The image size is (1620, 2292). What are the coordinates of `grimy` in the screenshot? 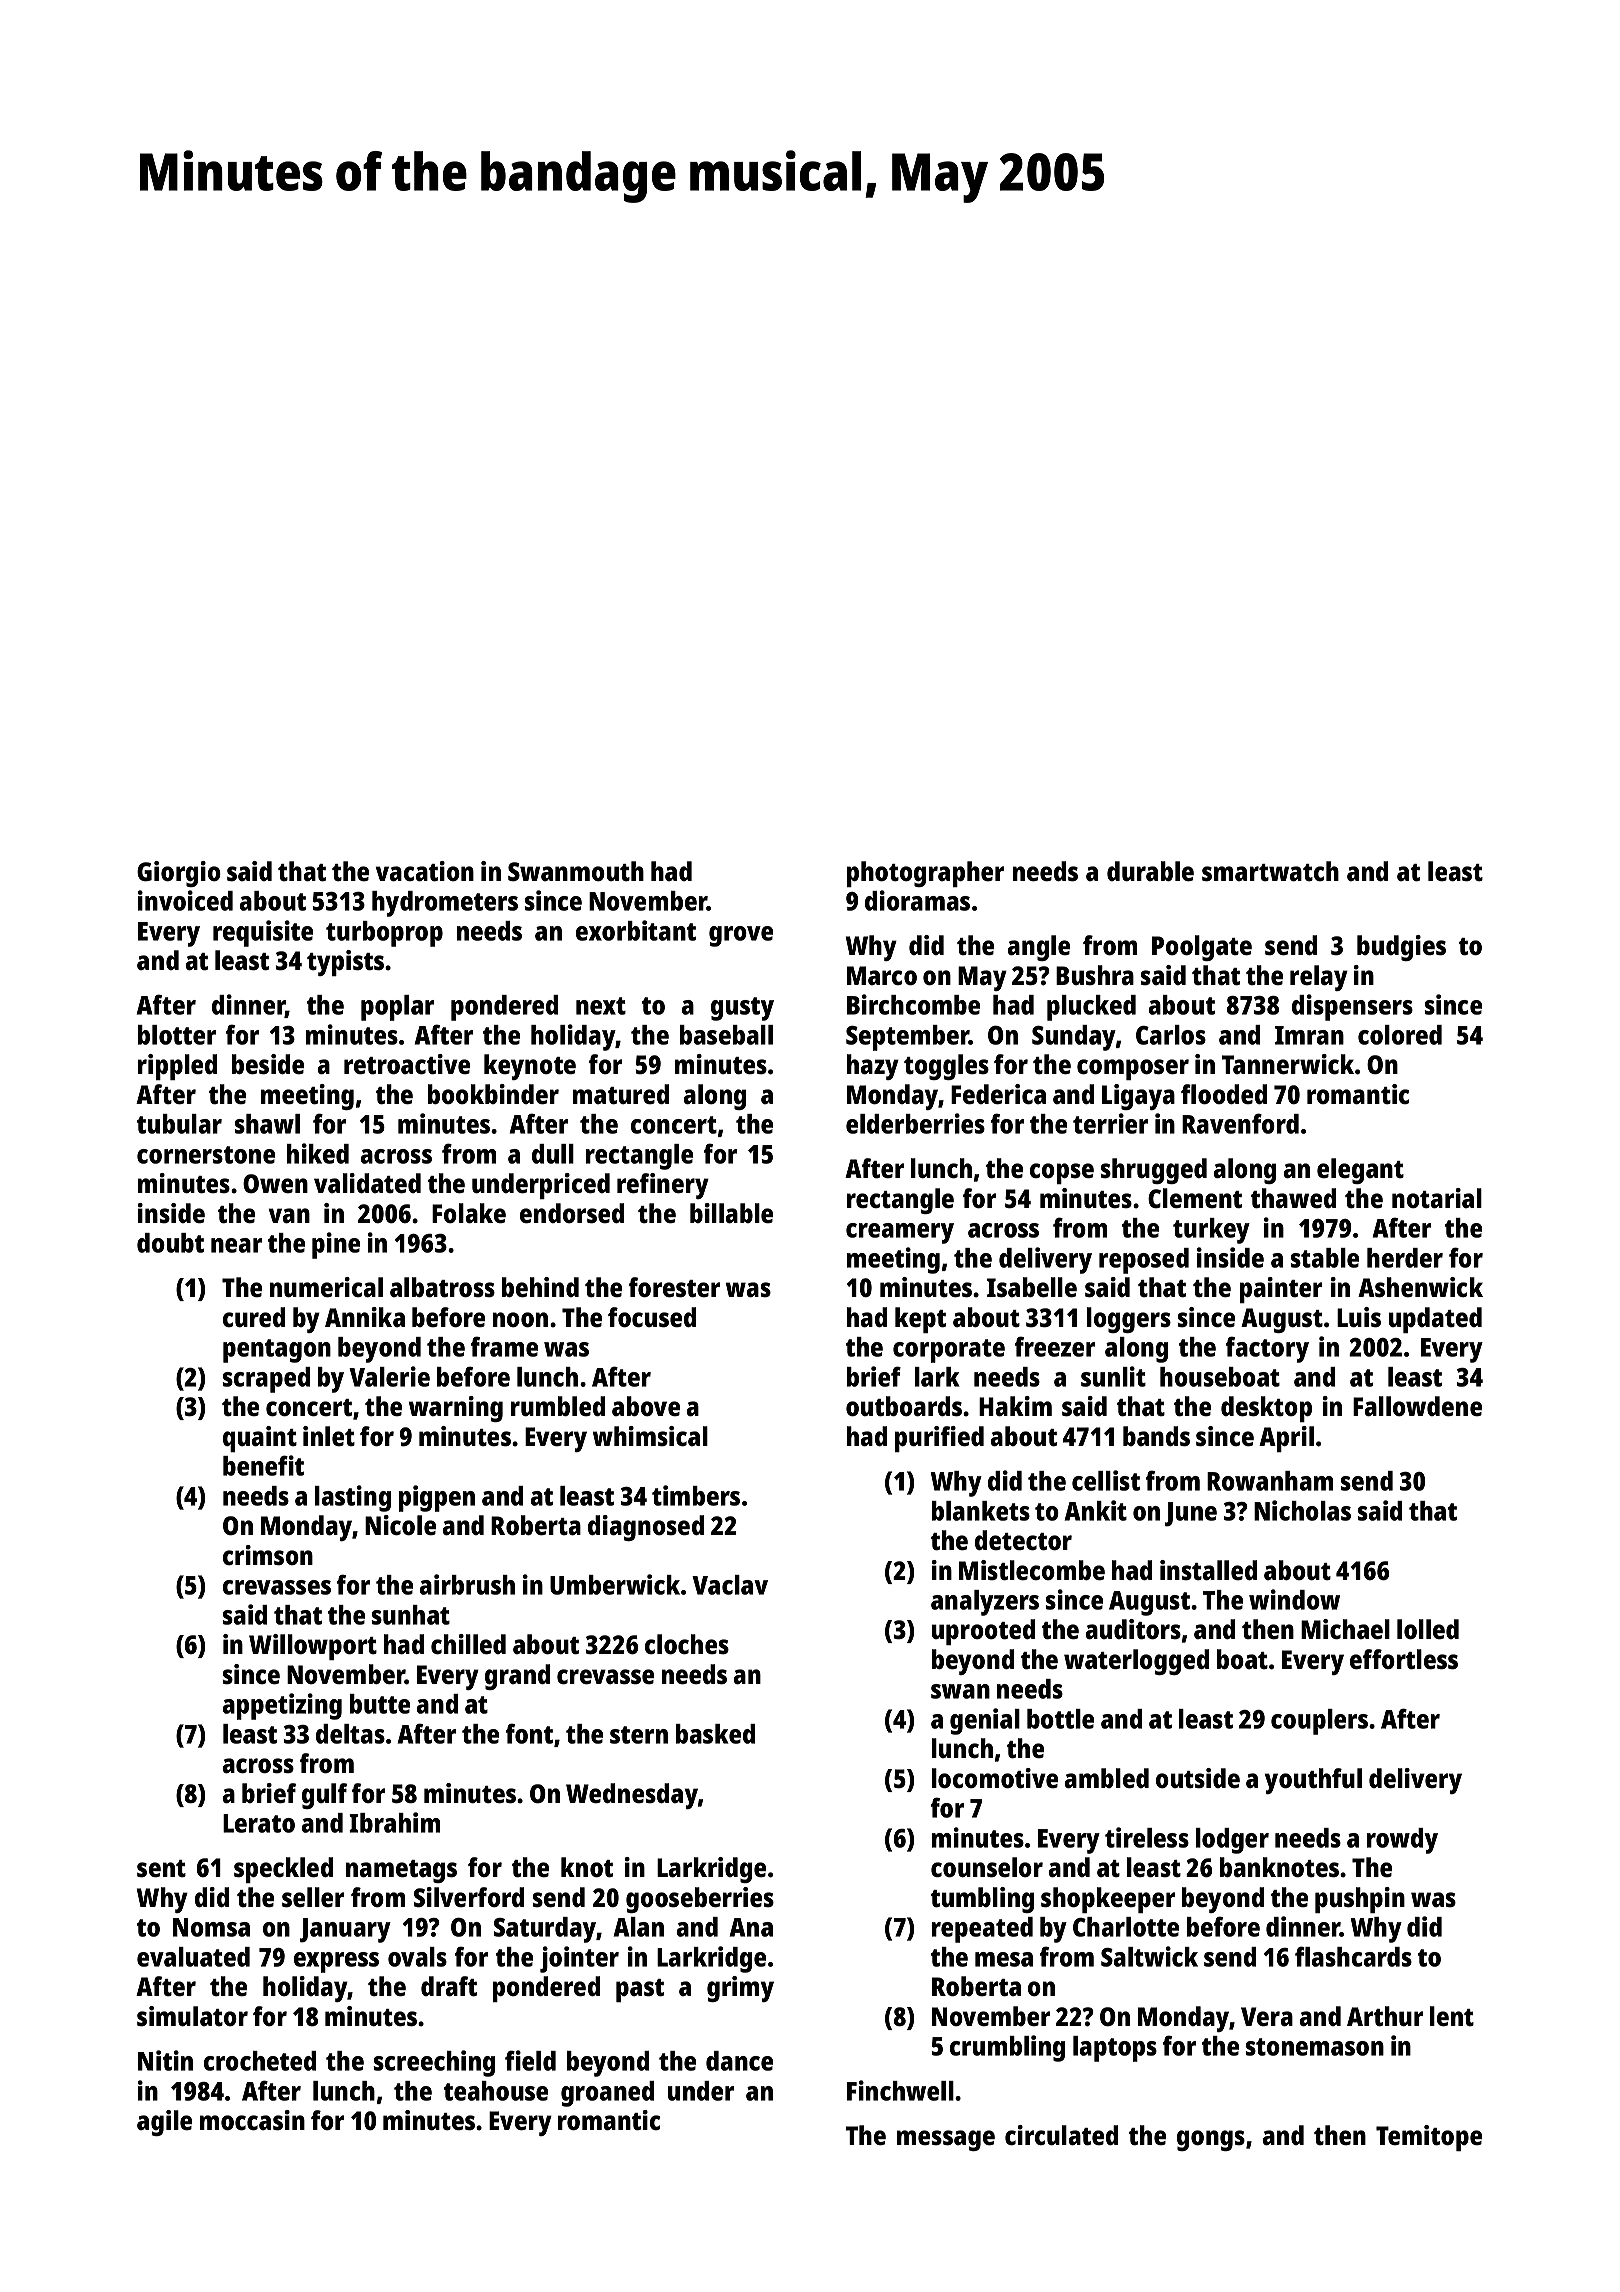 It's located at (740, 1989).
